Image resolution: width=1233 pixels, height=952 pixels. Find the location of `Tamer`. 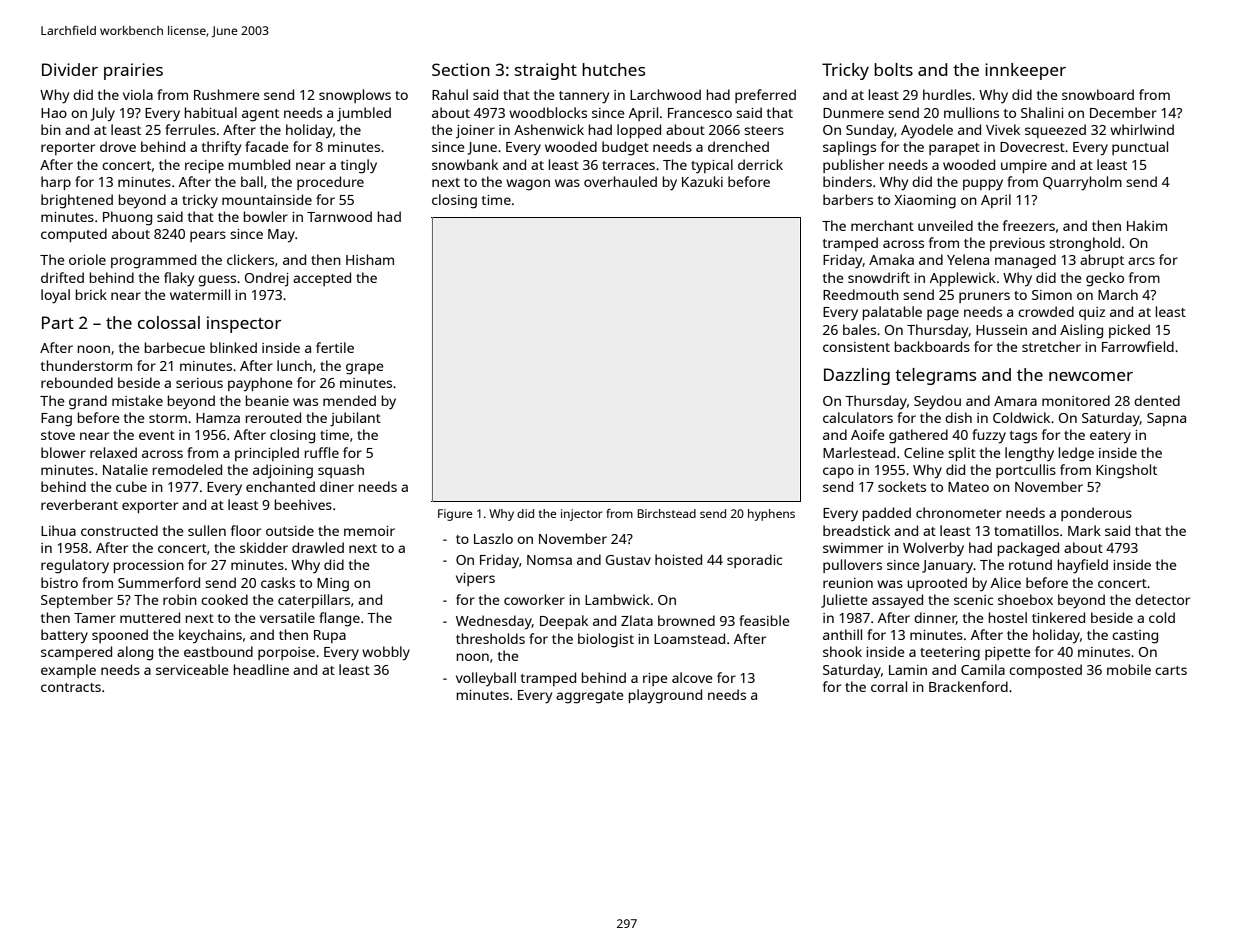

Tamer is located at coordinates (95, 618).
